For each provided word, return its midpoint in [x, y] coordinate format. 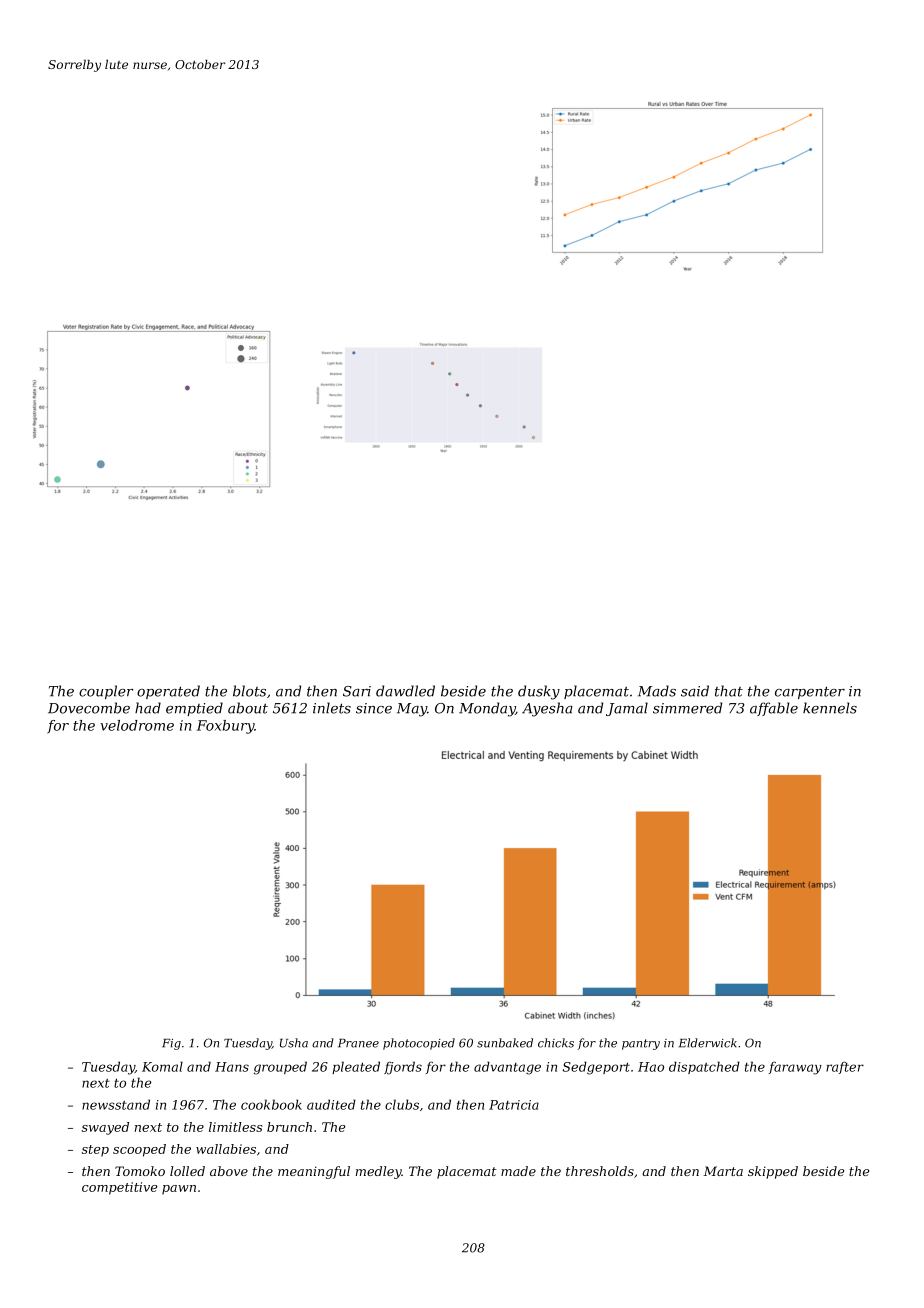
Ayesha [547, 709]
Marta [723, 1171]
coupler [106, 692]
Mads [657, 691]
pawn [179, 1190]
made [518, 1171]
